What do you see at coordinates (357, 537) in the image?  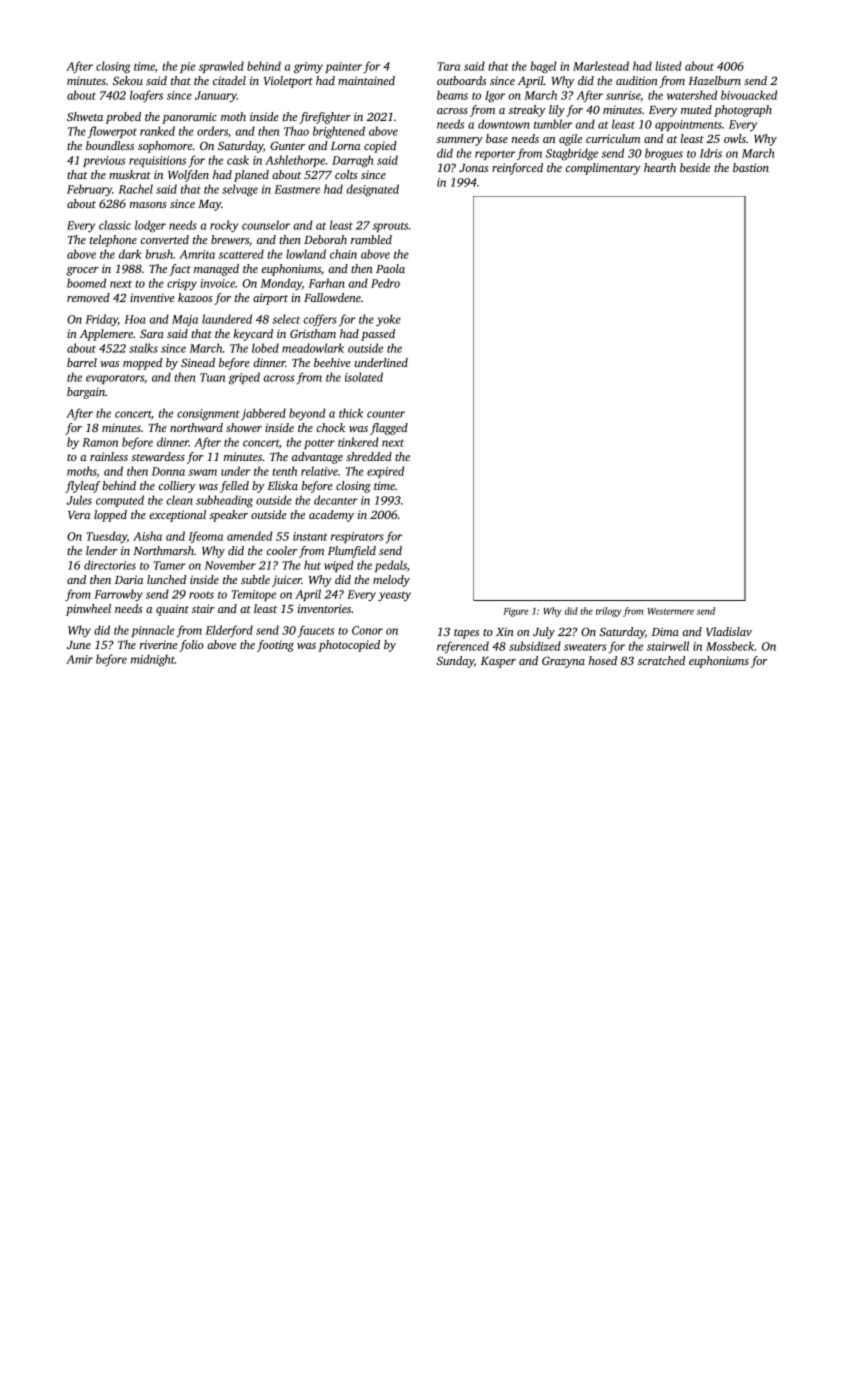 I see `respirators` at bounding box center [357, 537].
